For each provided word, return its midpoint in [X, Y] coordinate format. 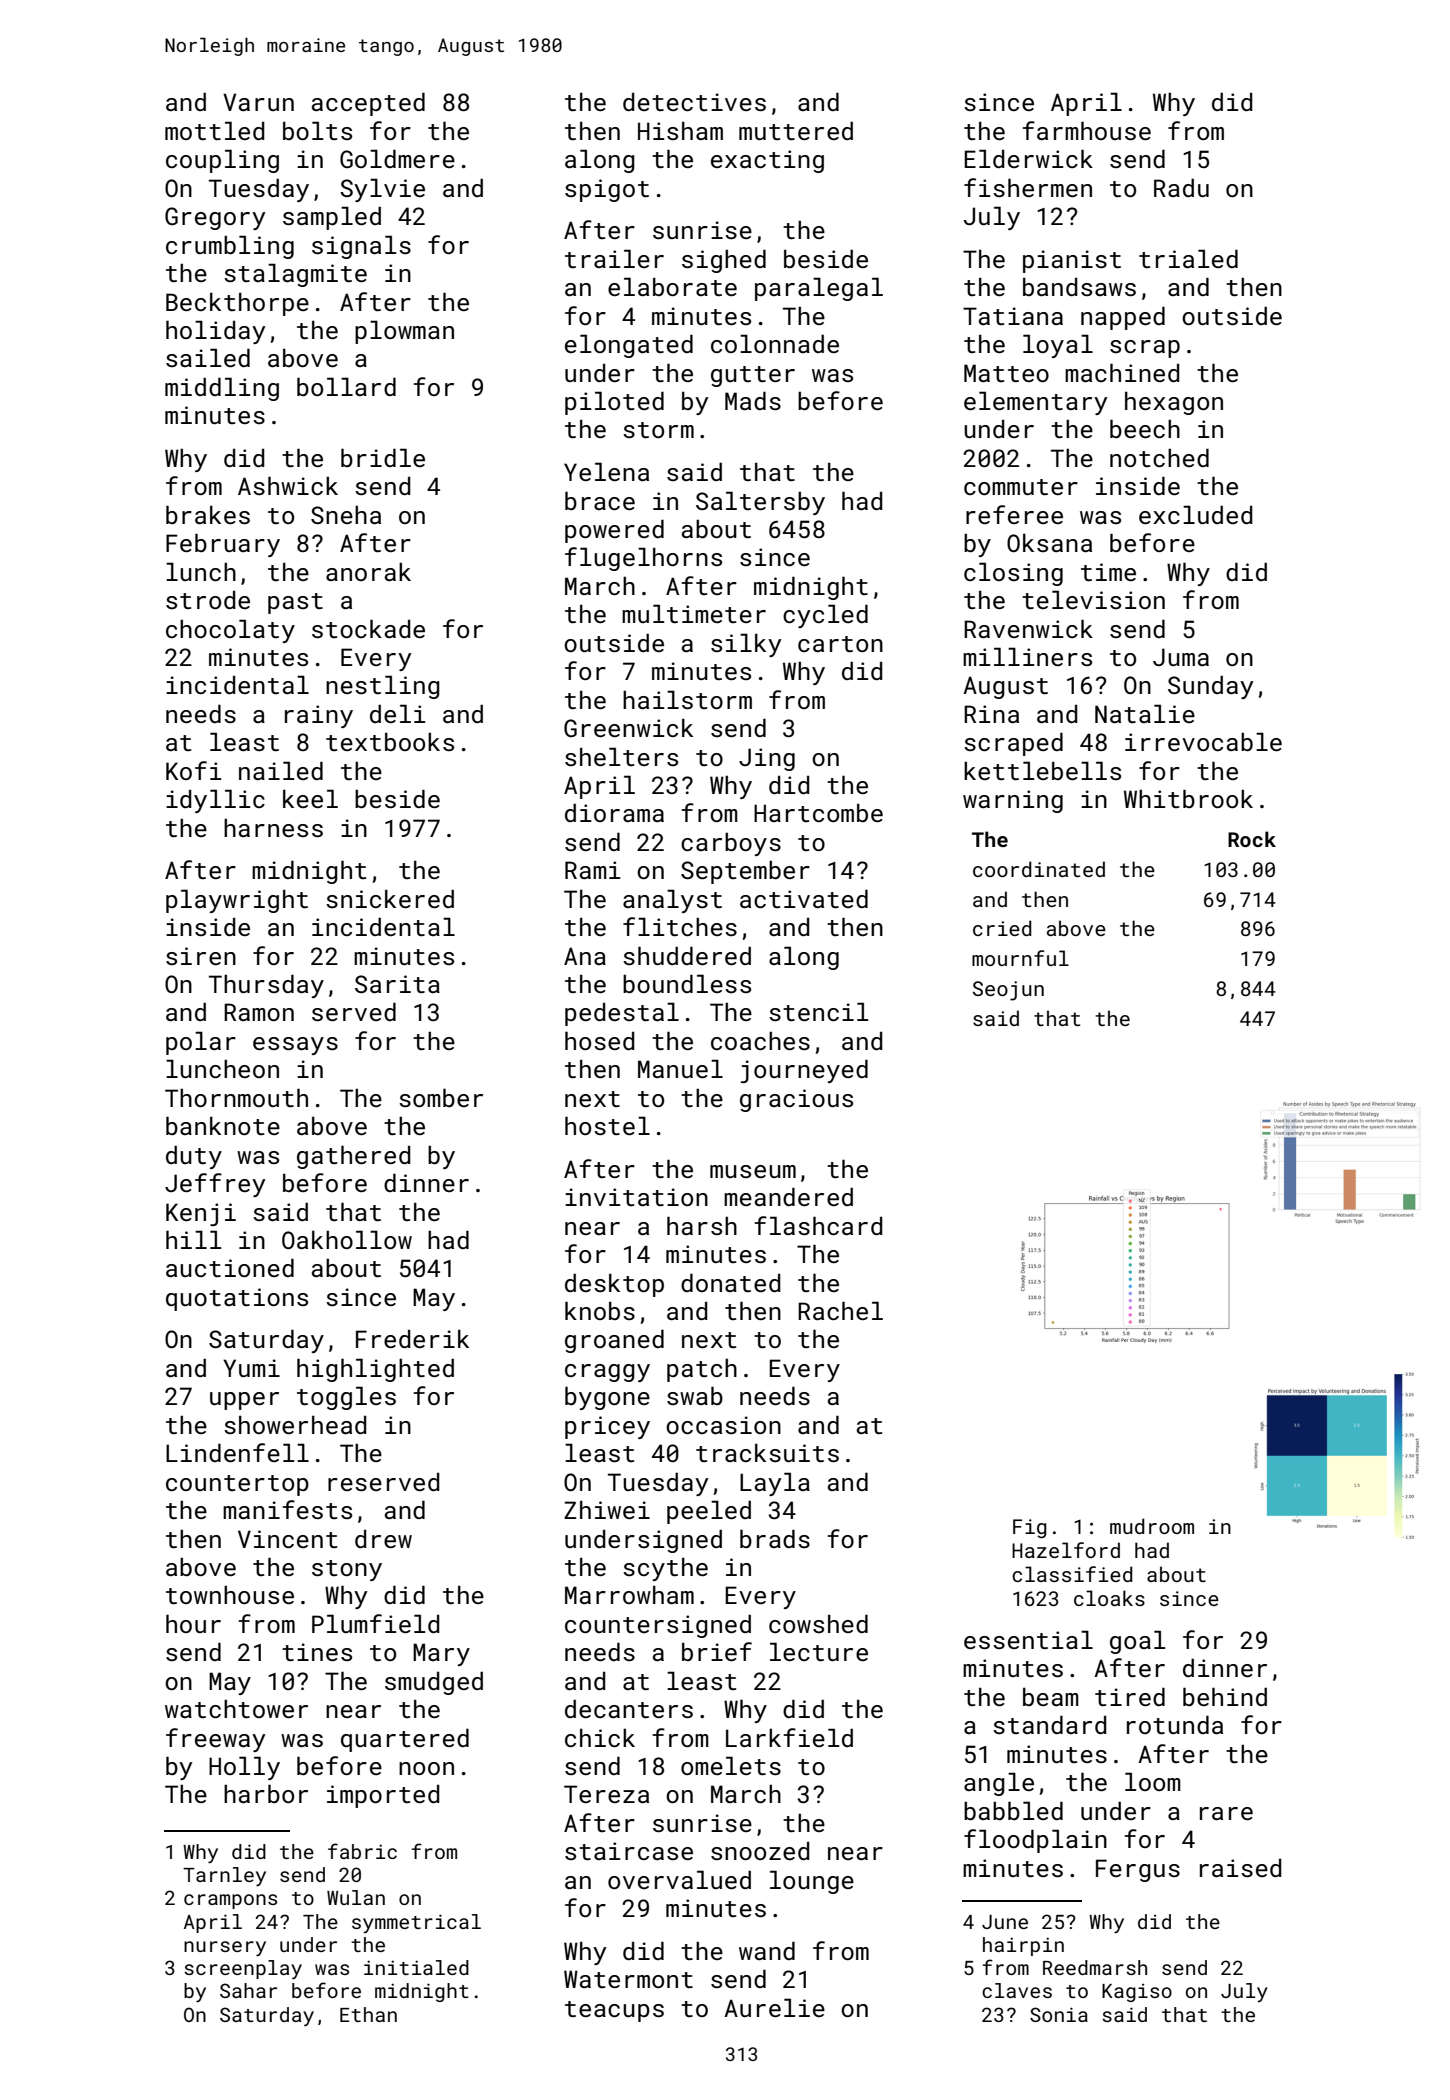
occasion [723, 1425]
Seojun [1008, 991]
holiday [216, 332]
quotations [237, 1299]
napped [1123, 318]
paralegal [819, 289]
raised [1241, 1868]
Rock [1252, 839]
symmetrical [416, 1923]
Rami [593, 870]
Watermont [628, 1979]
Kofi [194, 770]
